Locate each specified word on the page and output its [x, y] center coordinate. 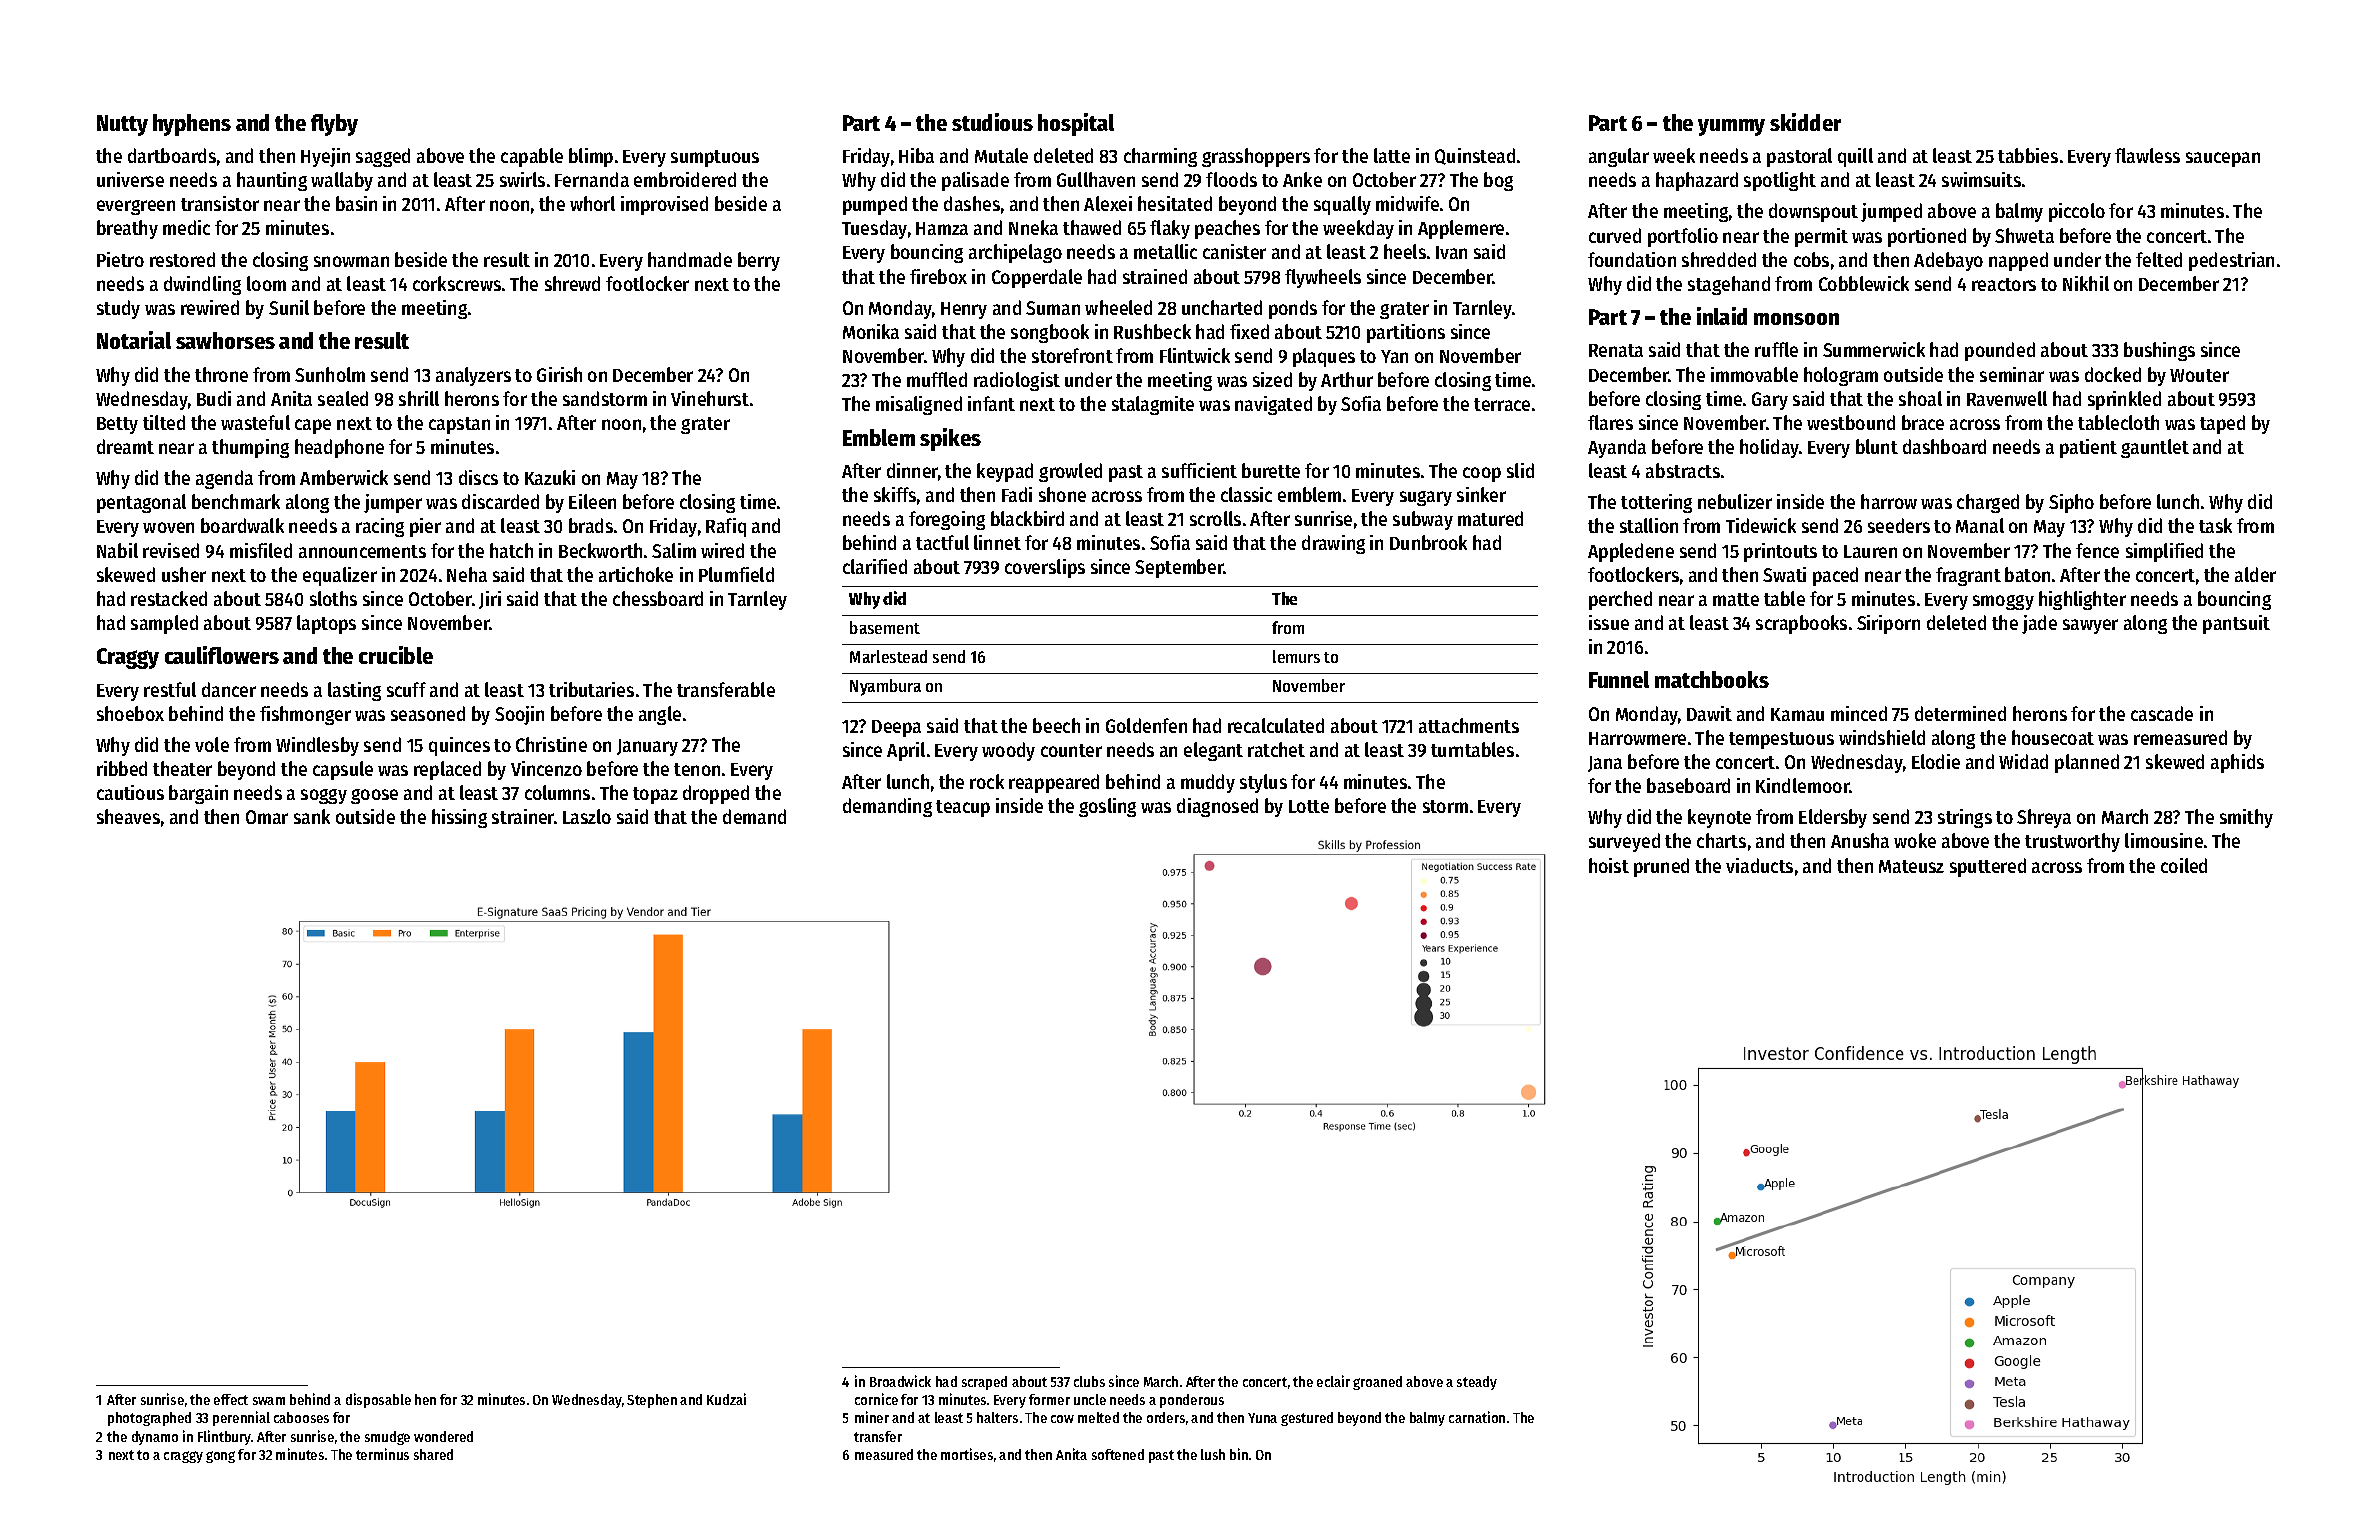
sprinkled [2124, 400]
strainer [523, 816]
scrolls [1215, 518]
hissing [459, 818]
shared [433, 1454]
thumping [250, 448]
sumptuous [715, 158]
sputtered [1988, 867]
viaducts [1759, 865]
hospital [1076, 124]
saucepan [2223, 159]
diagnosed [1217, 807]
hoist [1609, 865]
